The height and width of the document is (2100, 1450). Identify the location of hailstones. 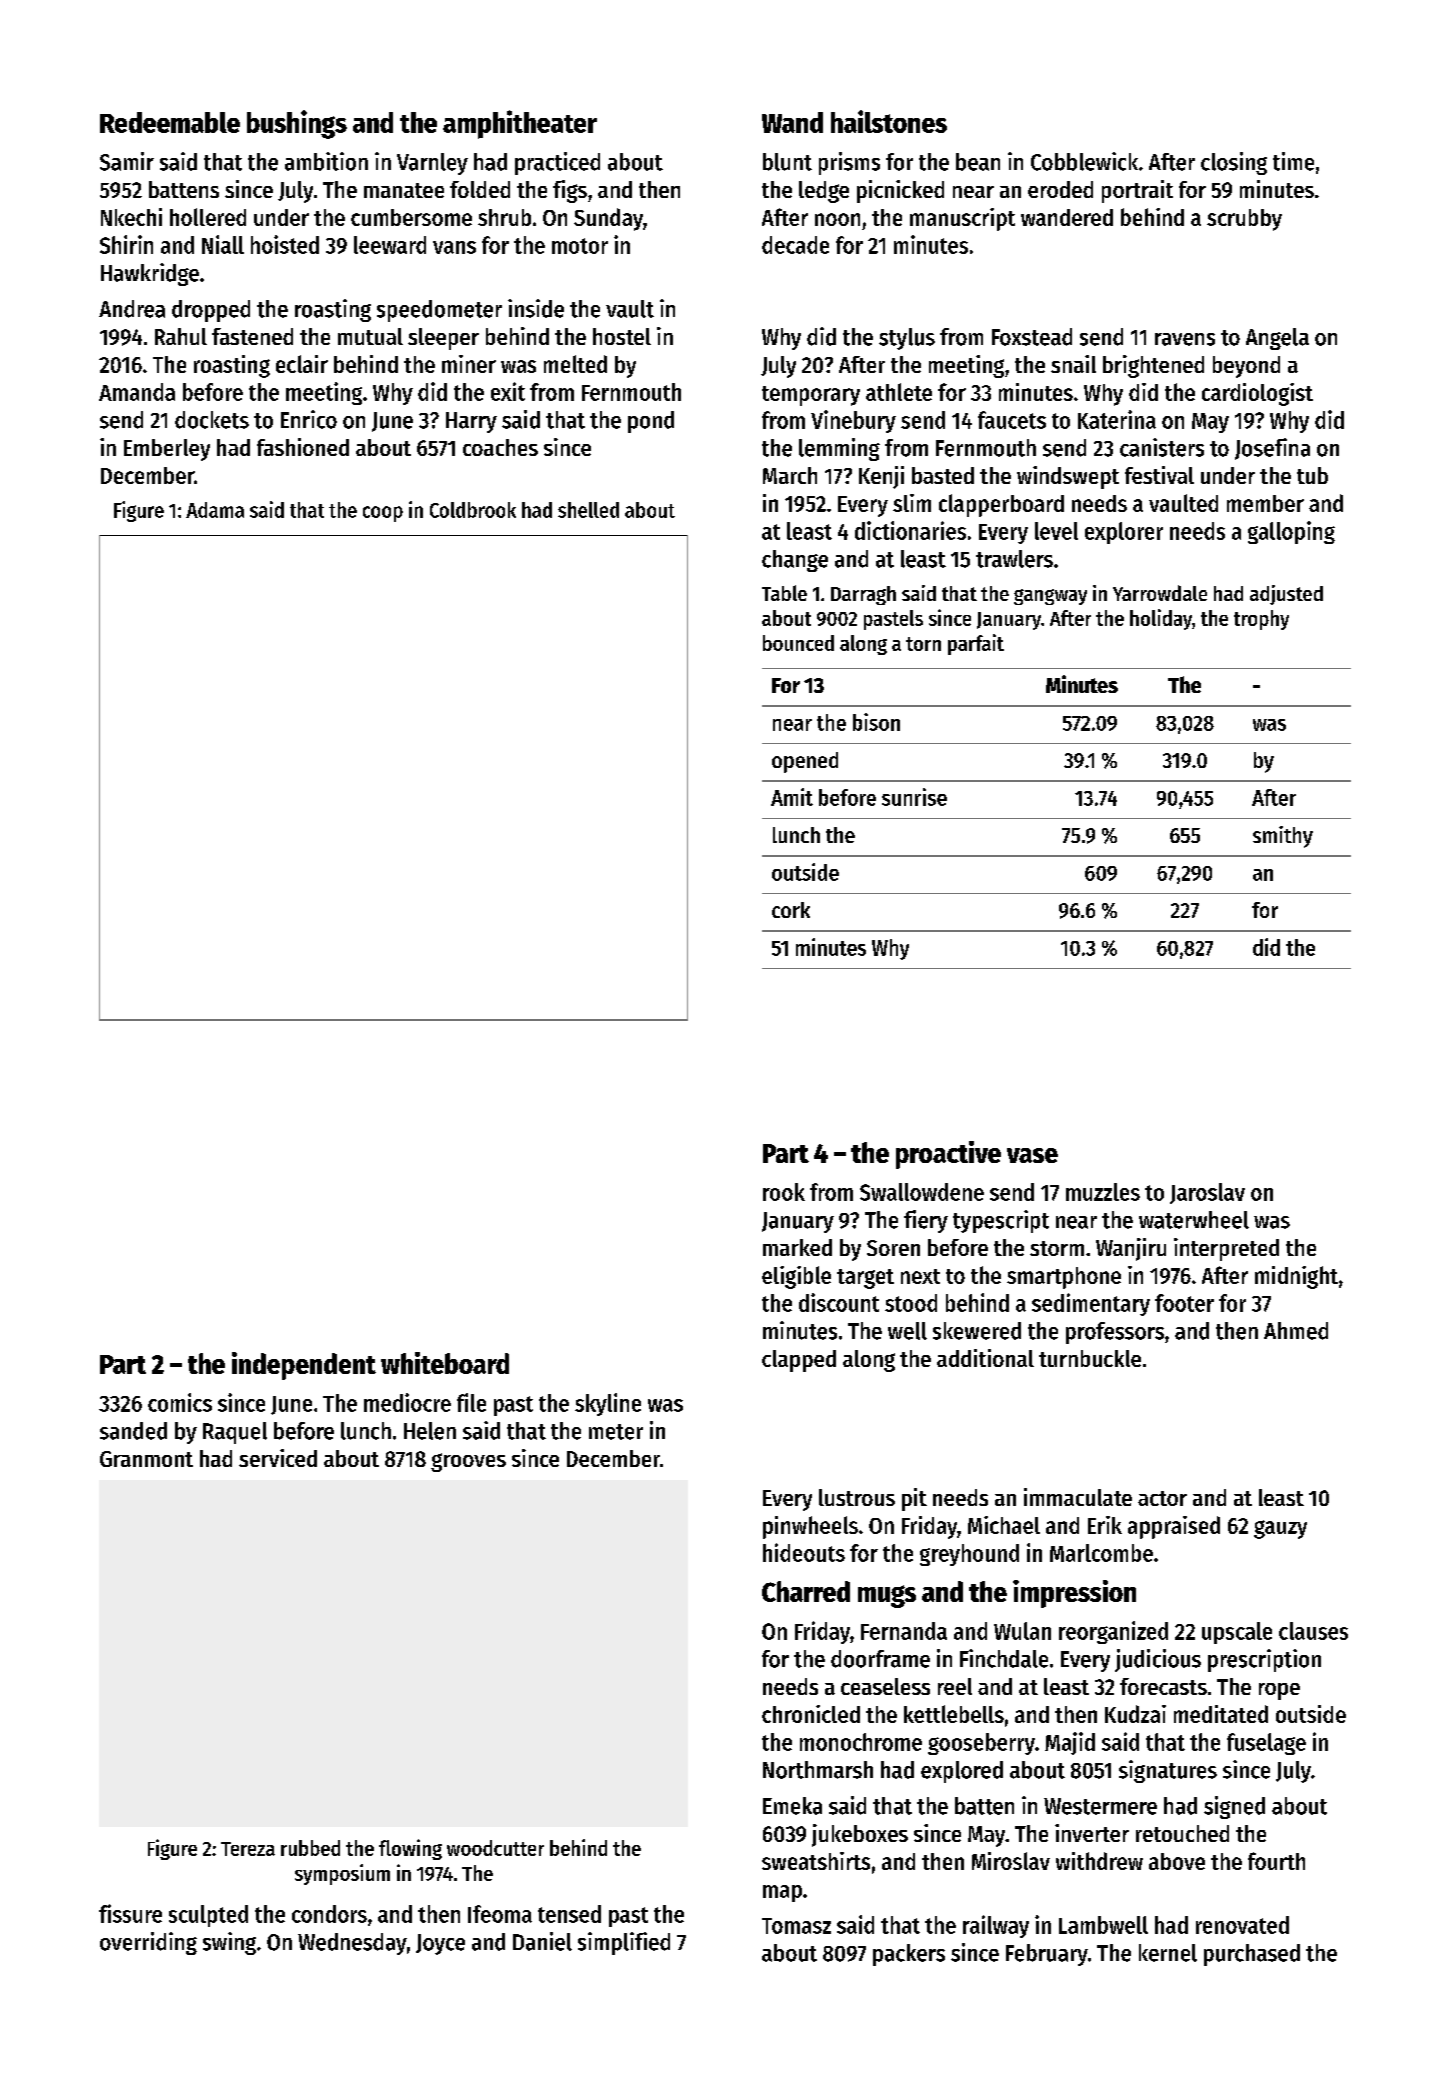
(889, 121).
